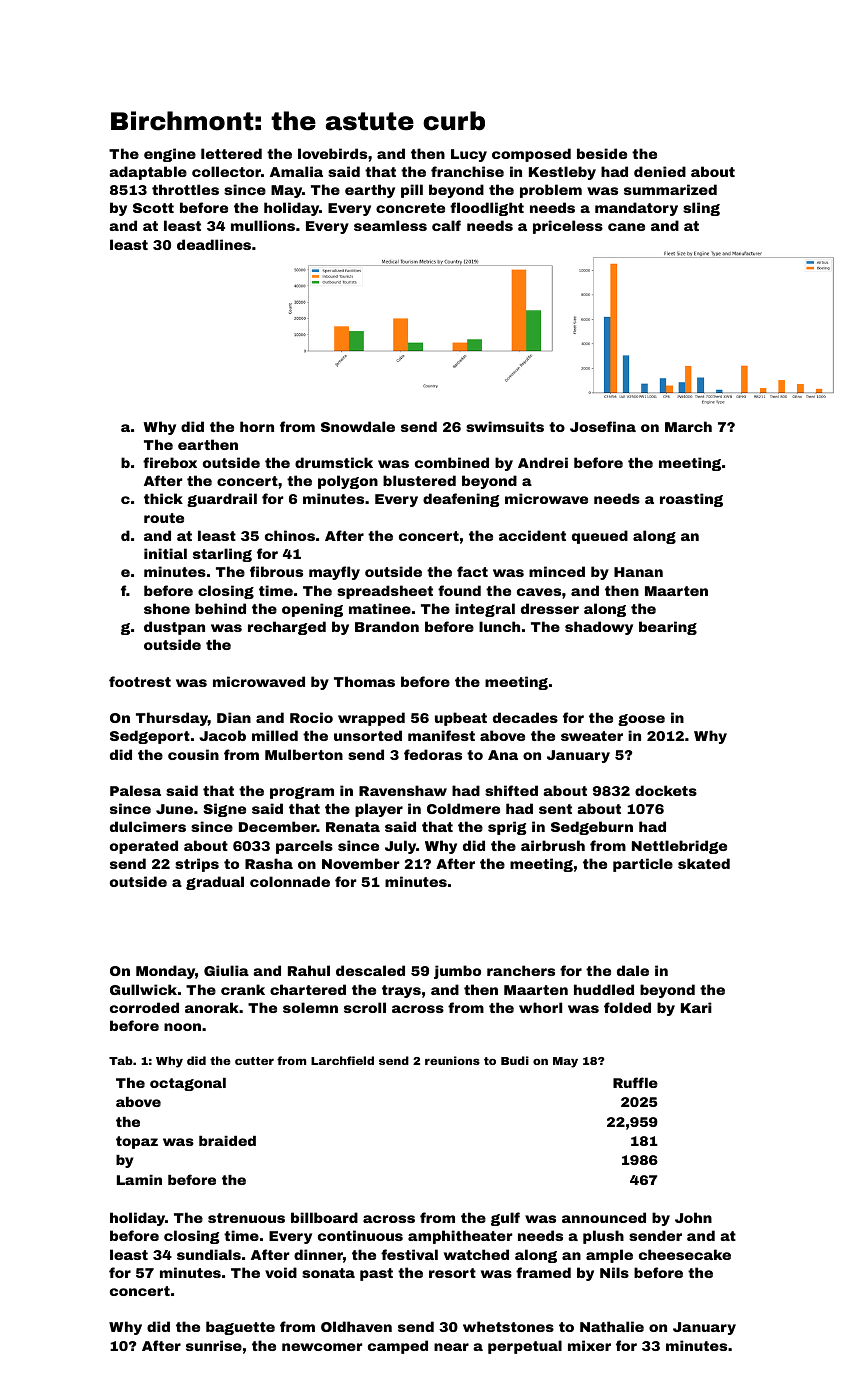 This screenshot has height=1400, width=849. What do you see at coordinates (604, 1217) in the screenshot?
I see `announced` at bounding box center [604, 1217].
